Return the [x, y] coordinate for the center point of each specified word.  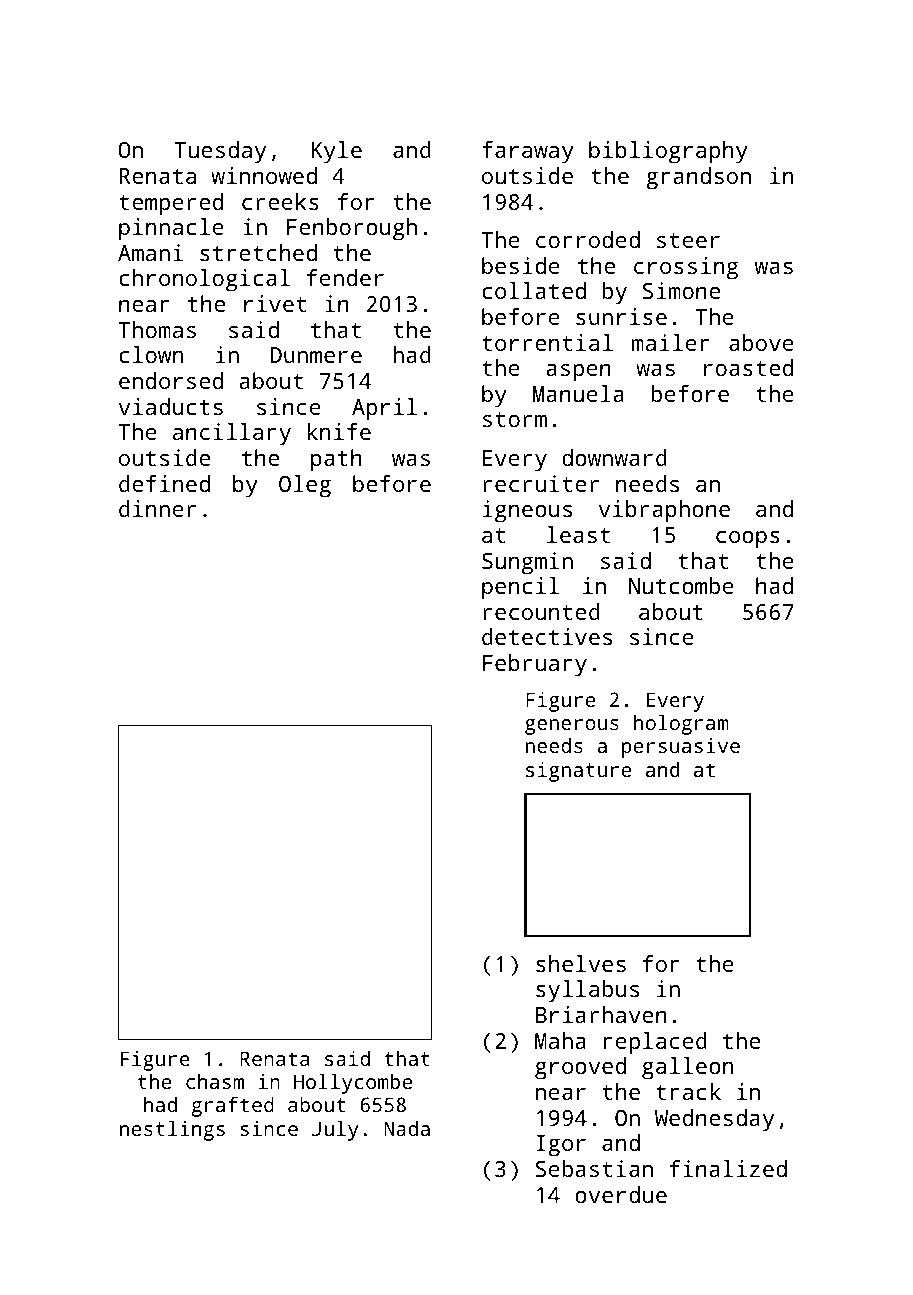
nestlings [172, 1130]
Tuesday [220, 152]
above [761, 342]
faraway [528, 152]
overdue [621, 1194]
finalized [728, 1168]
